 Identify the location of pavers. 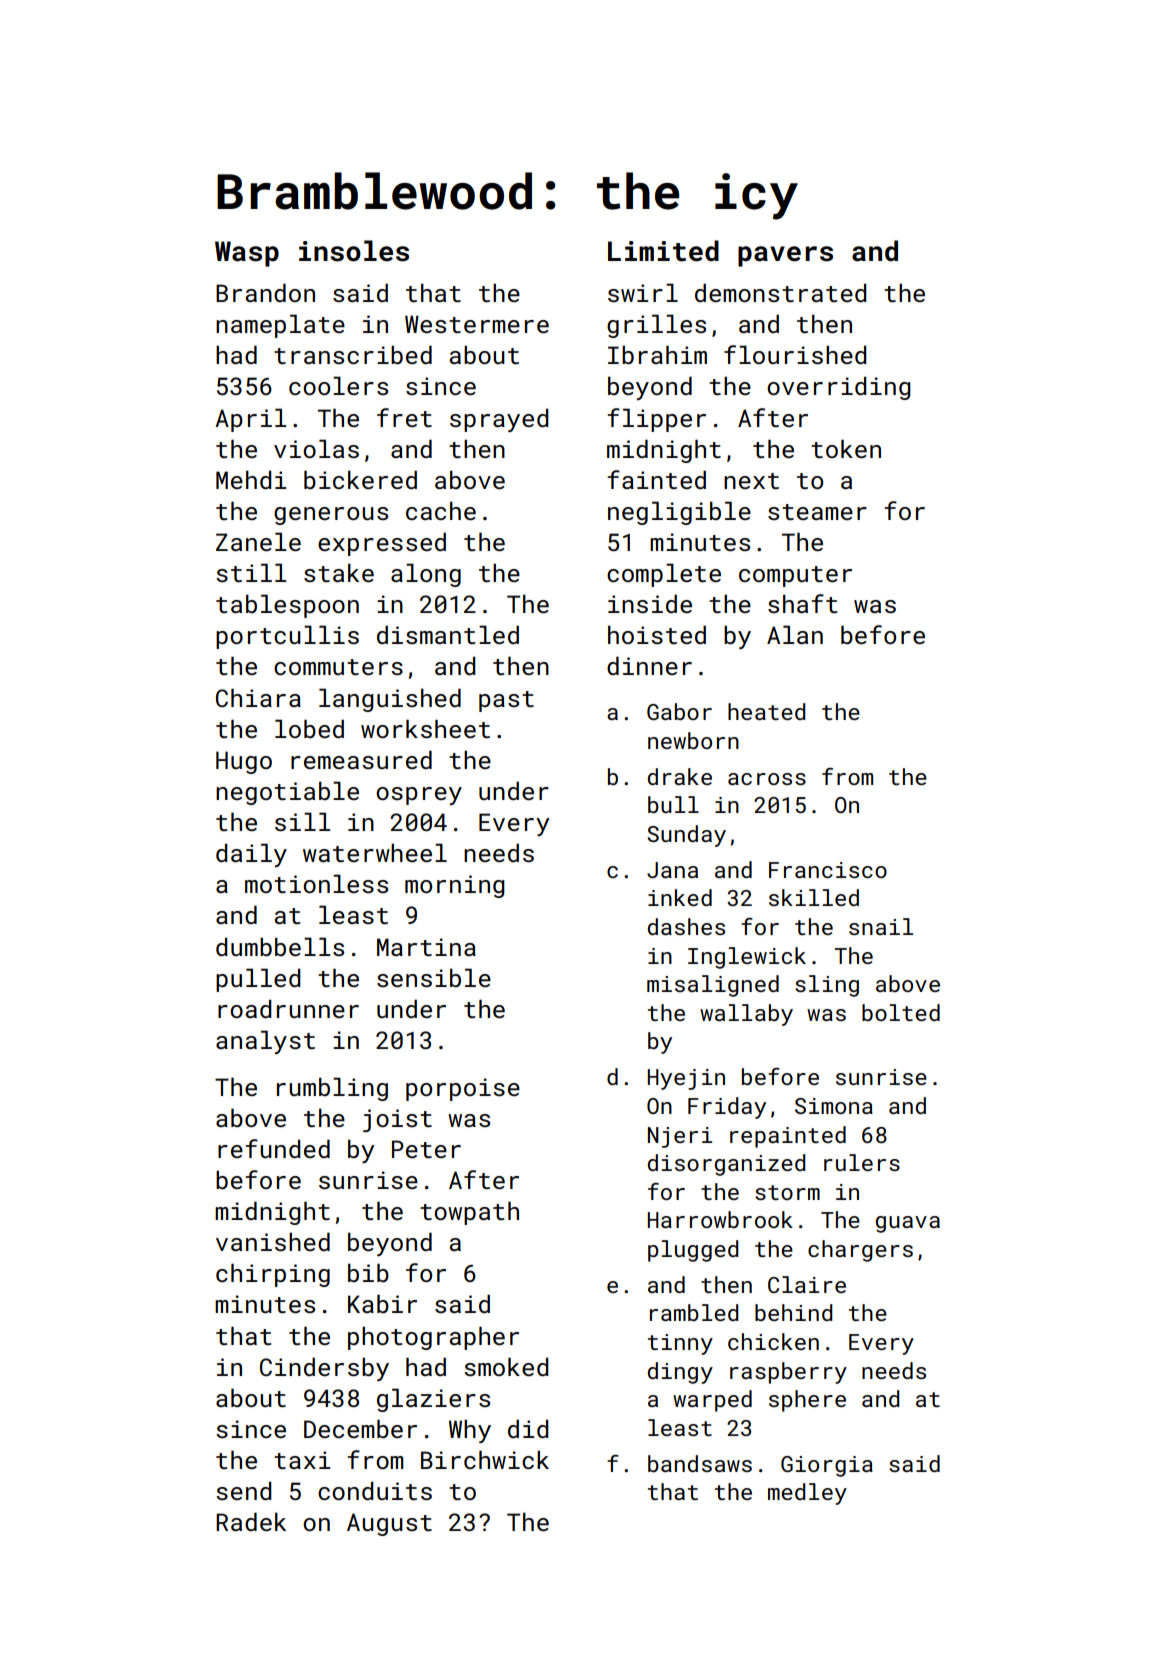
(785, 256).
